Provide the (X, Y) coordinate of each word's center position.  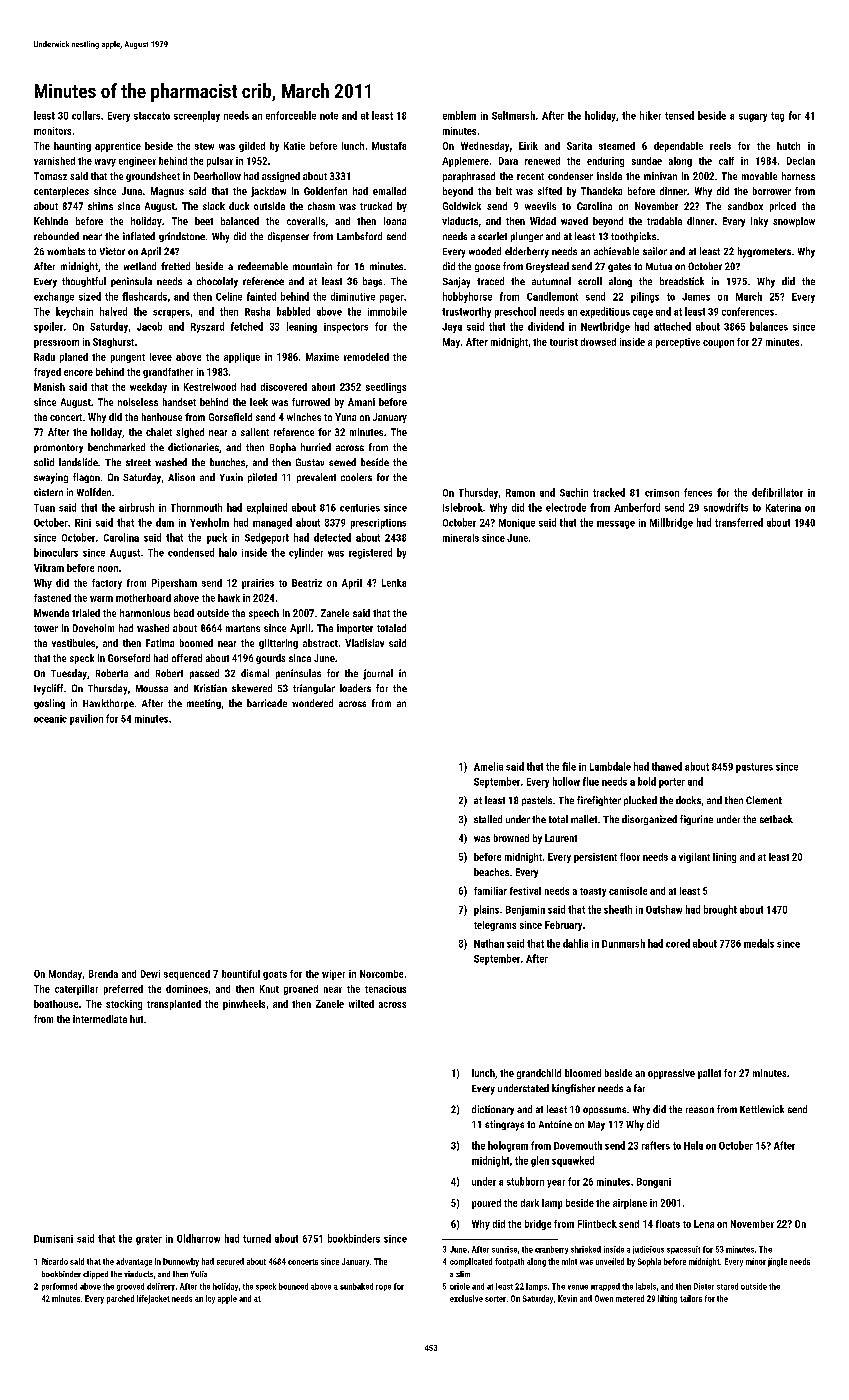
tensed (679, 115)
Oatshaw (664, 909)
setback (776, 819)
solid (44, 462)
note (329, 116)
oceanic (50, 719)
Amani (361, 402)
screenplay (197, 116)
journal (378, 674)
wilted (361, 1004)
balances (769, 326)
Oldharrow (198, 1238)
